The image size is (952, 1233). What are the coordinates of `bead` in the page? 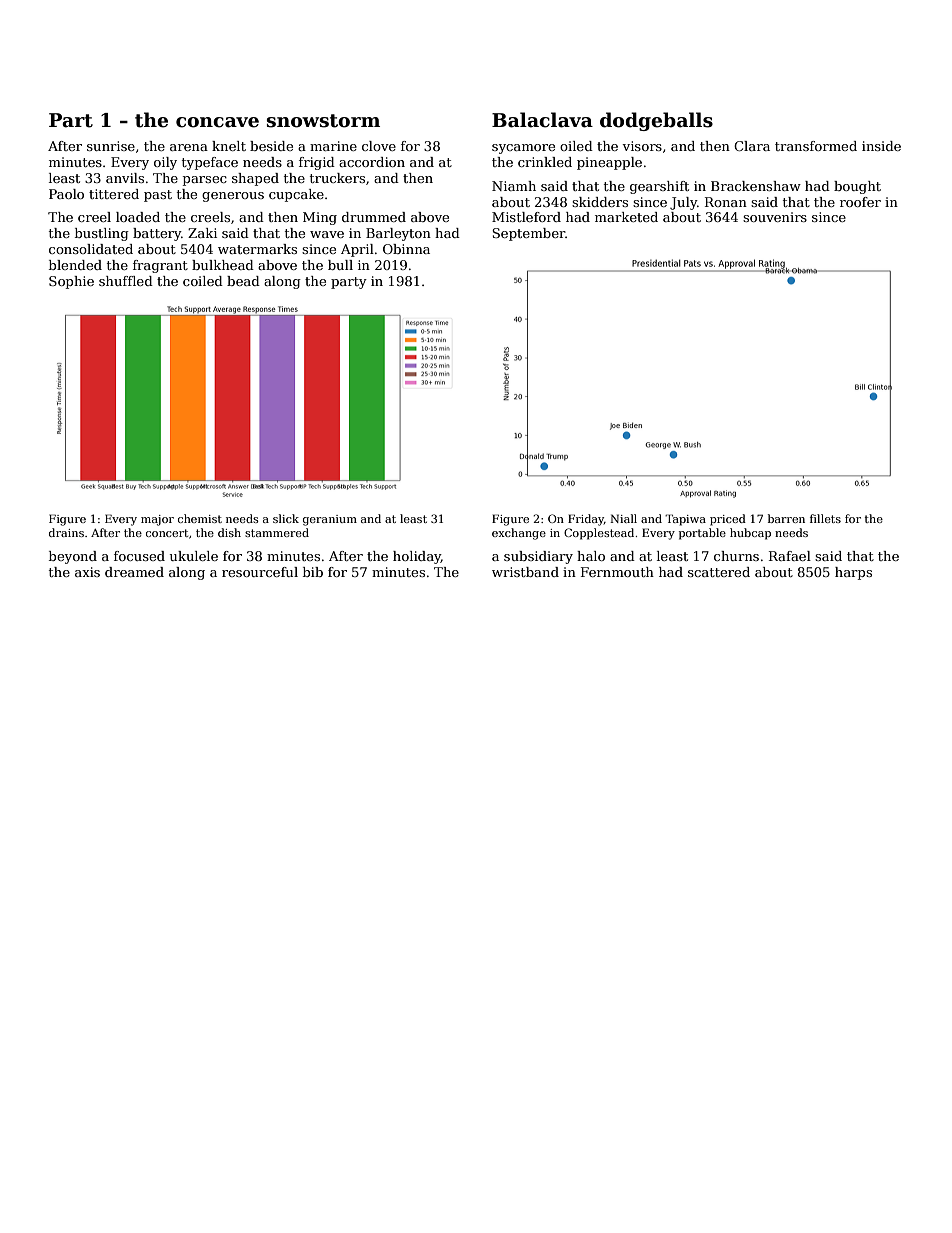 It's located at (243, 281).
